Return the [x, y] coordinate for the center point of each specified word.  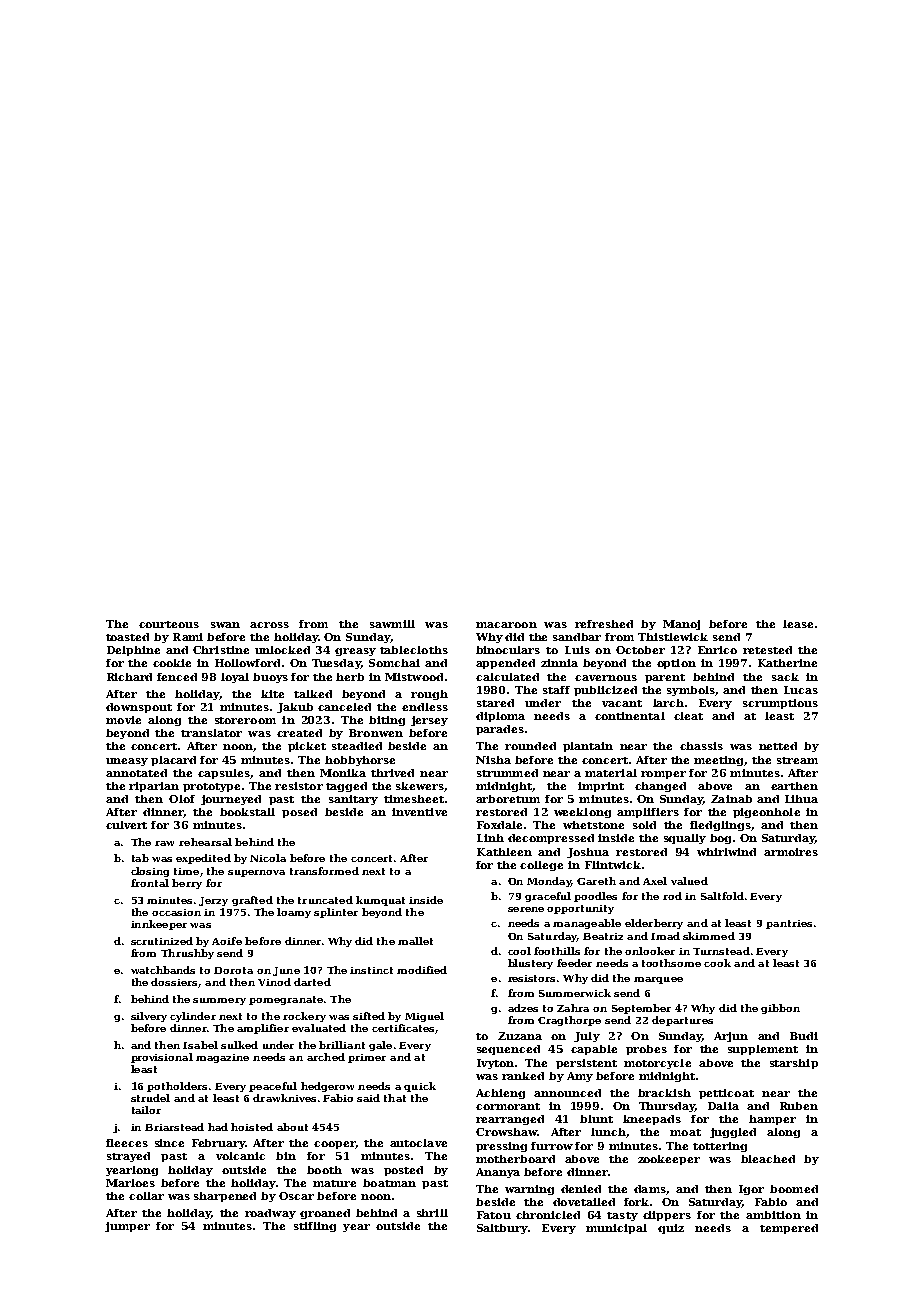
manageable [587, 924]
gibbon [780, 1009]
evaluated [319, 1028]
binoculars [508, 650]
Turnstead [721, 951]
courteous [169, 624]
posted [403, 1171]
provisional [162, 1058]
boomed [794, 1189]
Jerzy [213, 901]
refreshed [604, 624]
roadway [270, 1214]
